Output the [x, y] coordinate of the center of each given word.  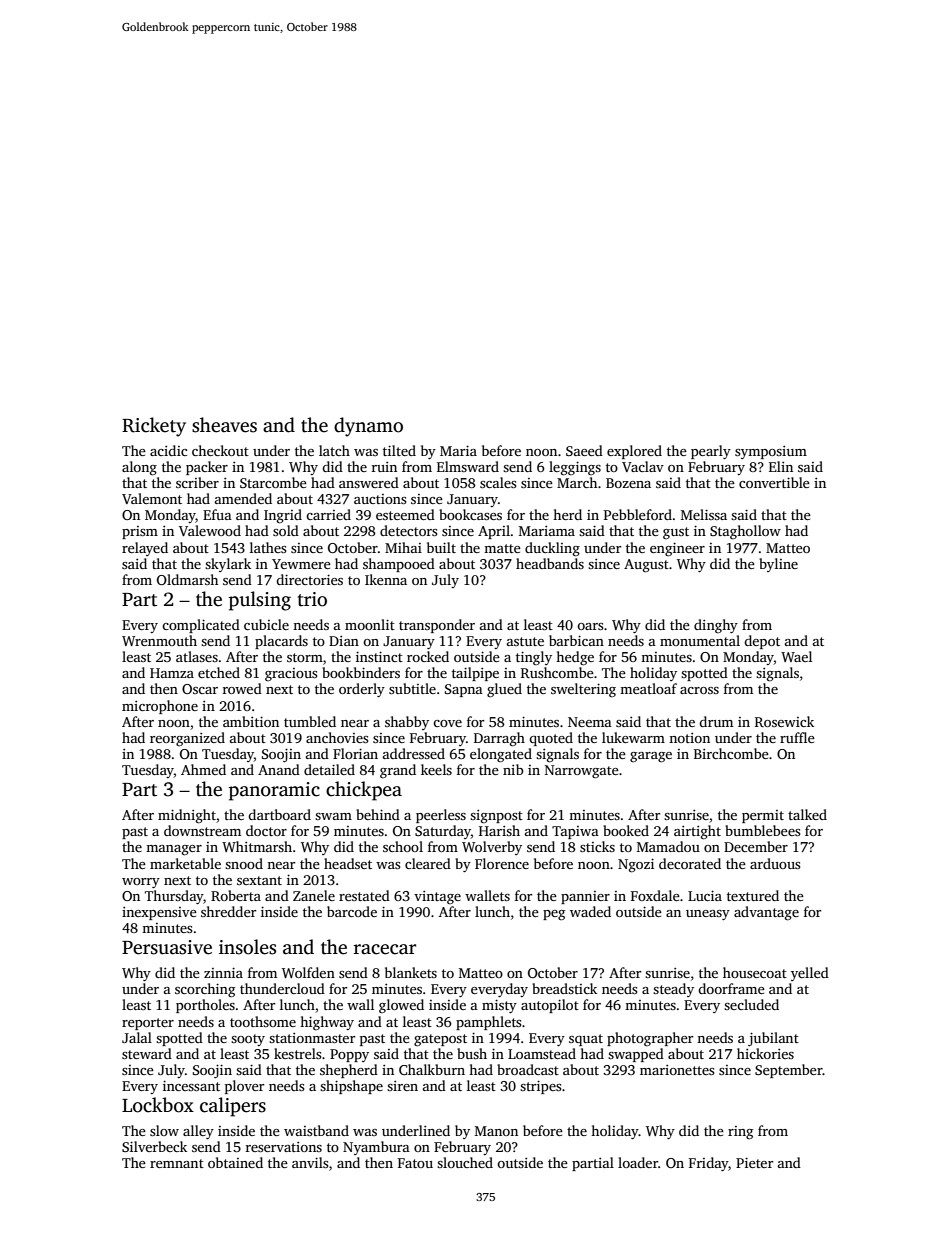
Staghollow [745, 532]
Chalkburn [432, 1069]
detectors [409, 530]
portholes [205, 1006]
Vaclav [643, 466]
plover [244, 1087]
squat [586, 1040]
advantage [766, 913]
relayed [145, 549]
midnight [187, 816]
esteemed [405, 514]
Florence [502, 863]
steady [673, 990]
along [139, 468]
